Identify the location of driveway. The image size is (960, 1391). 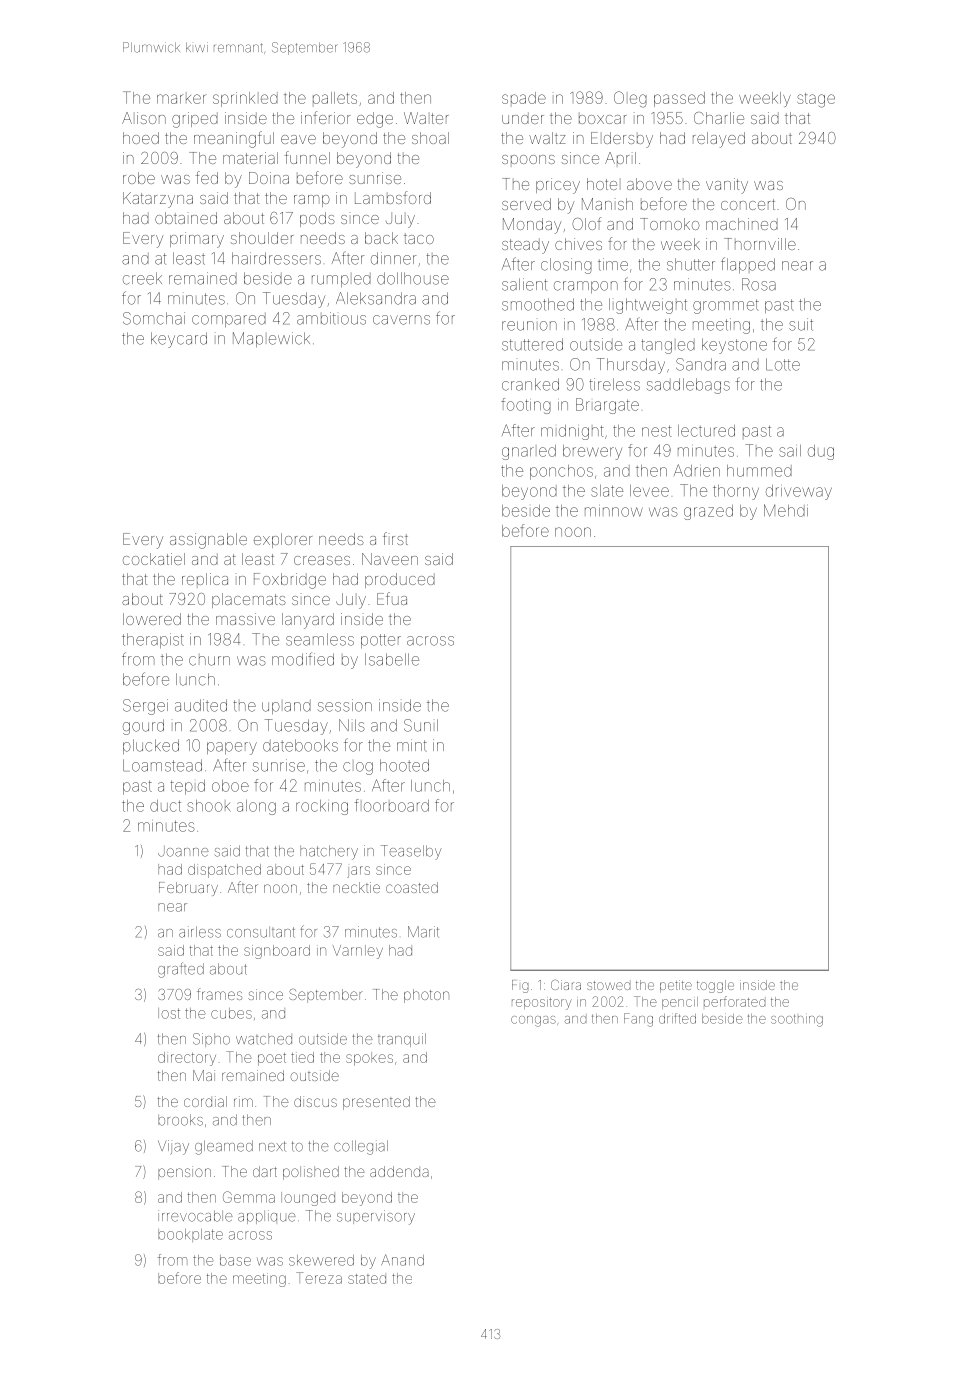
(799, 492).
